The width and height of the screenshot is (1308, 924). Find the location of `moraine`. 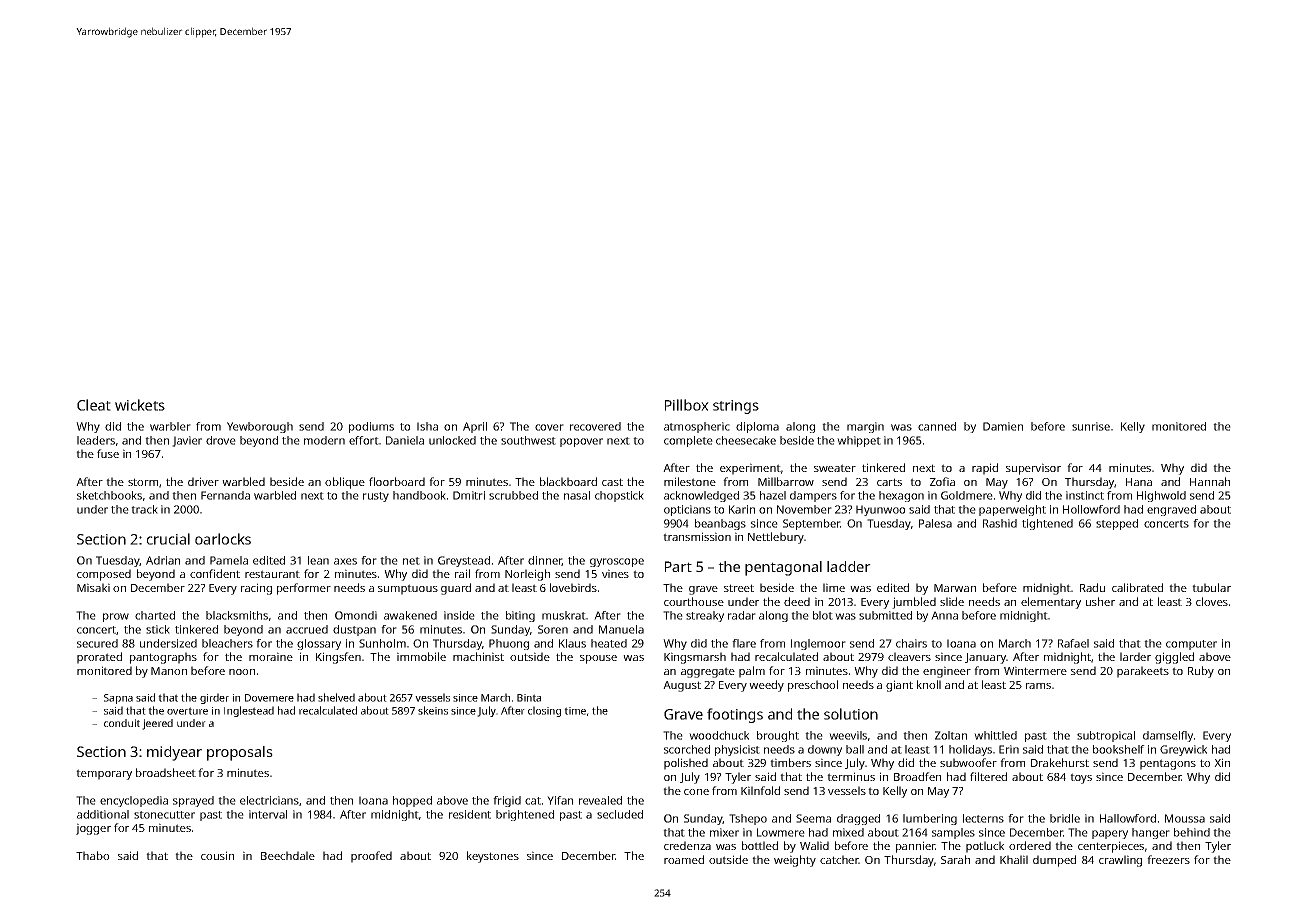

moraine is located at coordinates (271, 656).
